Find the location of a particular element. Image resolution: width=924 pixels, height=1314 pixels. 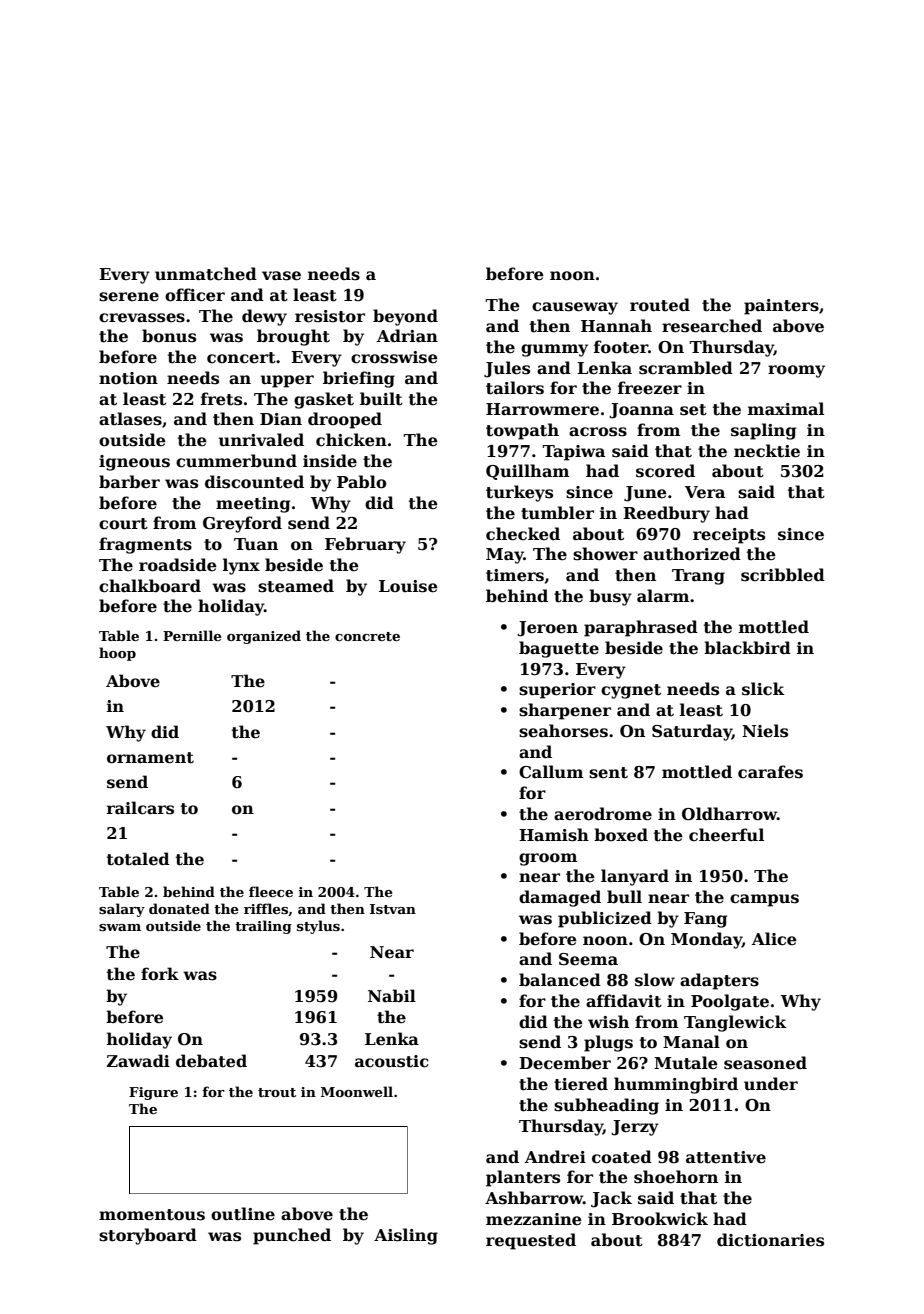

Jeroen is located at coordinates (547, 629).
